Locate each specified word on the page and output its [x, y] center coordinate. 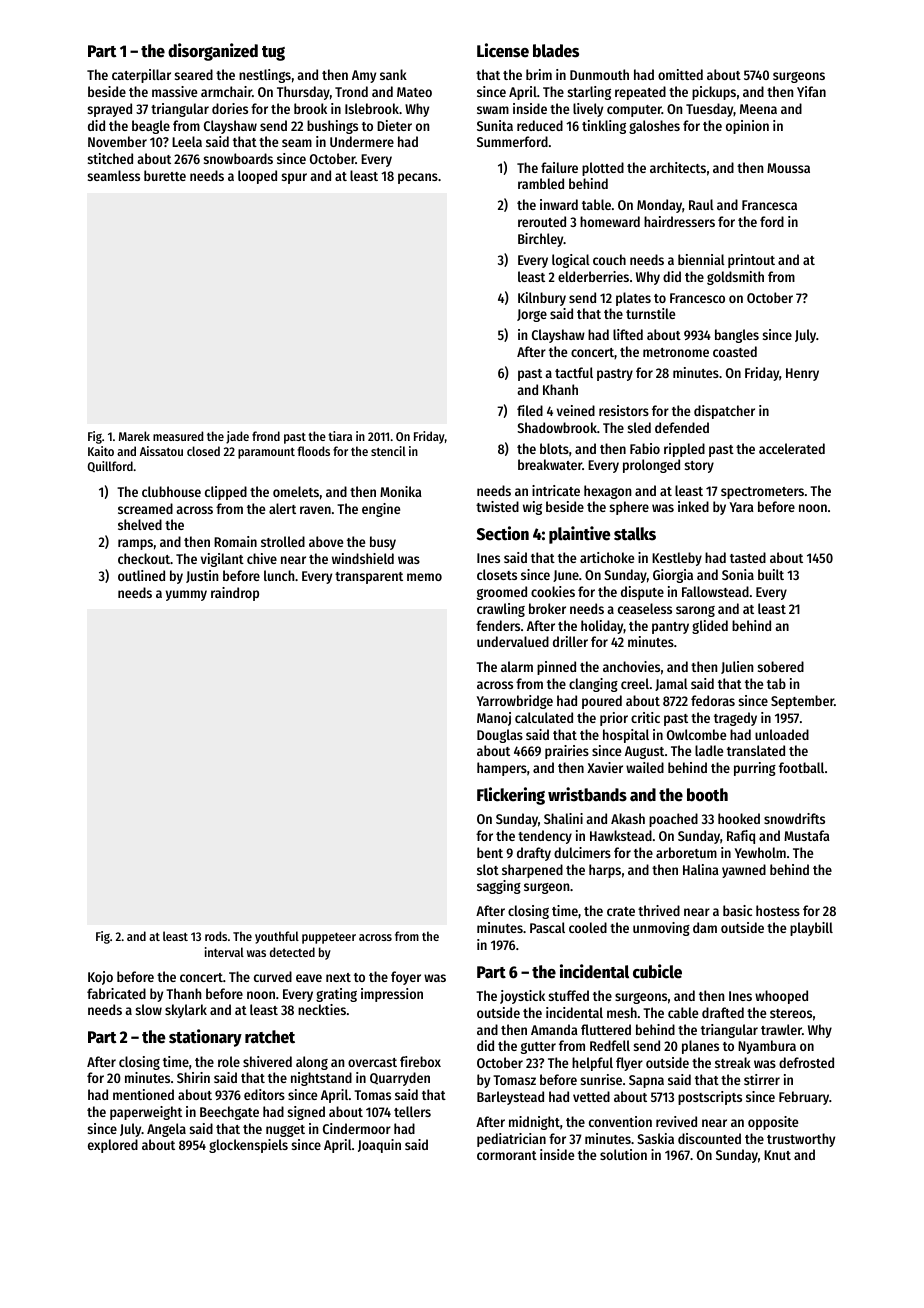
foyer [406, 978]
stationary [205, 1038]
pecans [418, 178]
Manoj [494, 719]
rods [216, 936]
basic [737, 910]
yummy [186, 595]
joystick [522, 997]
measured [178, 436]
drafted [723, 1012]
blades [556, 51]
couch [609, 259]
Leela [187, 141]
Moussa [788, 168]
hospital [626, 736]
